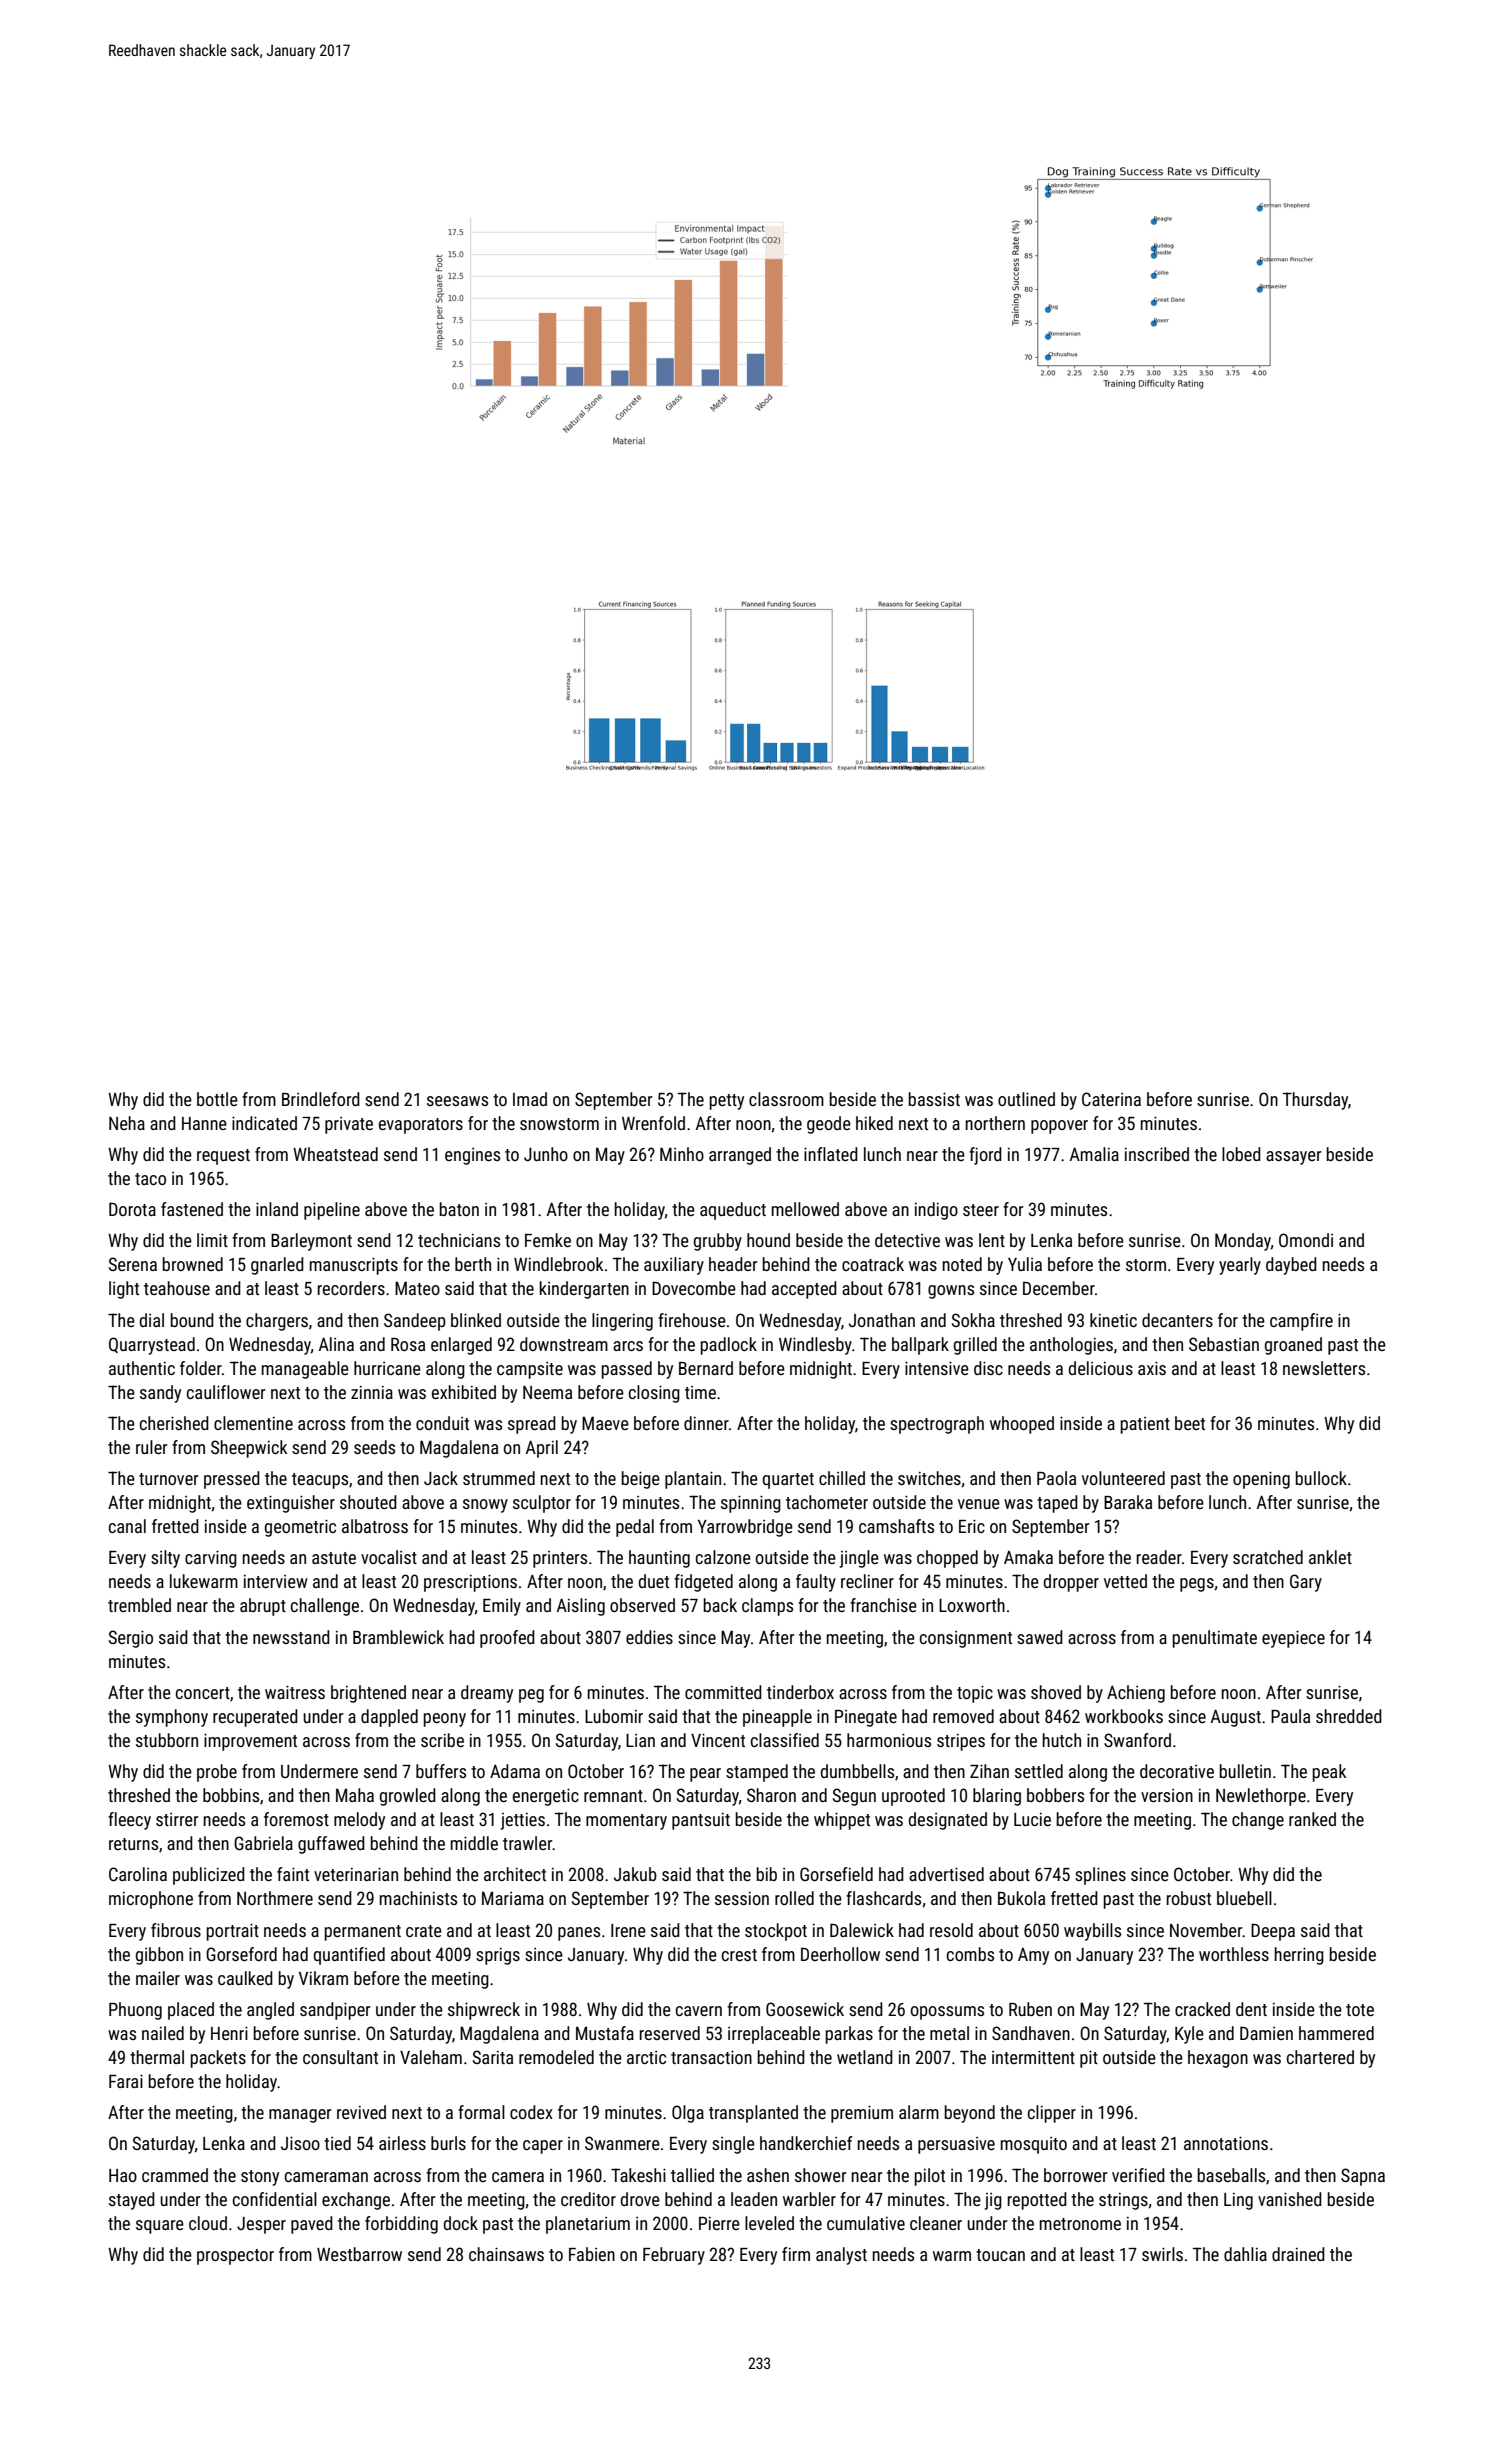  What do you see at coordinates (138, 1874) in the screenshot?
I see `Carolina` at bounding box center [138, 1874].
